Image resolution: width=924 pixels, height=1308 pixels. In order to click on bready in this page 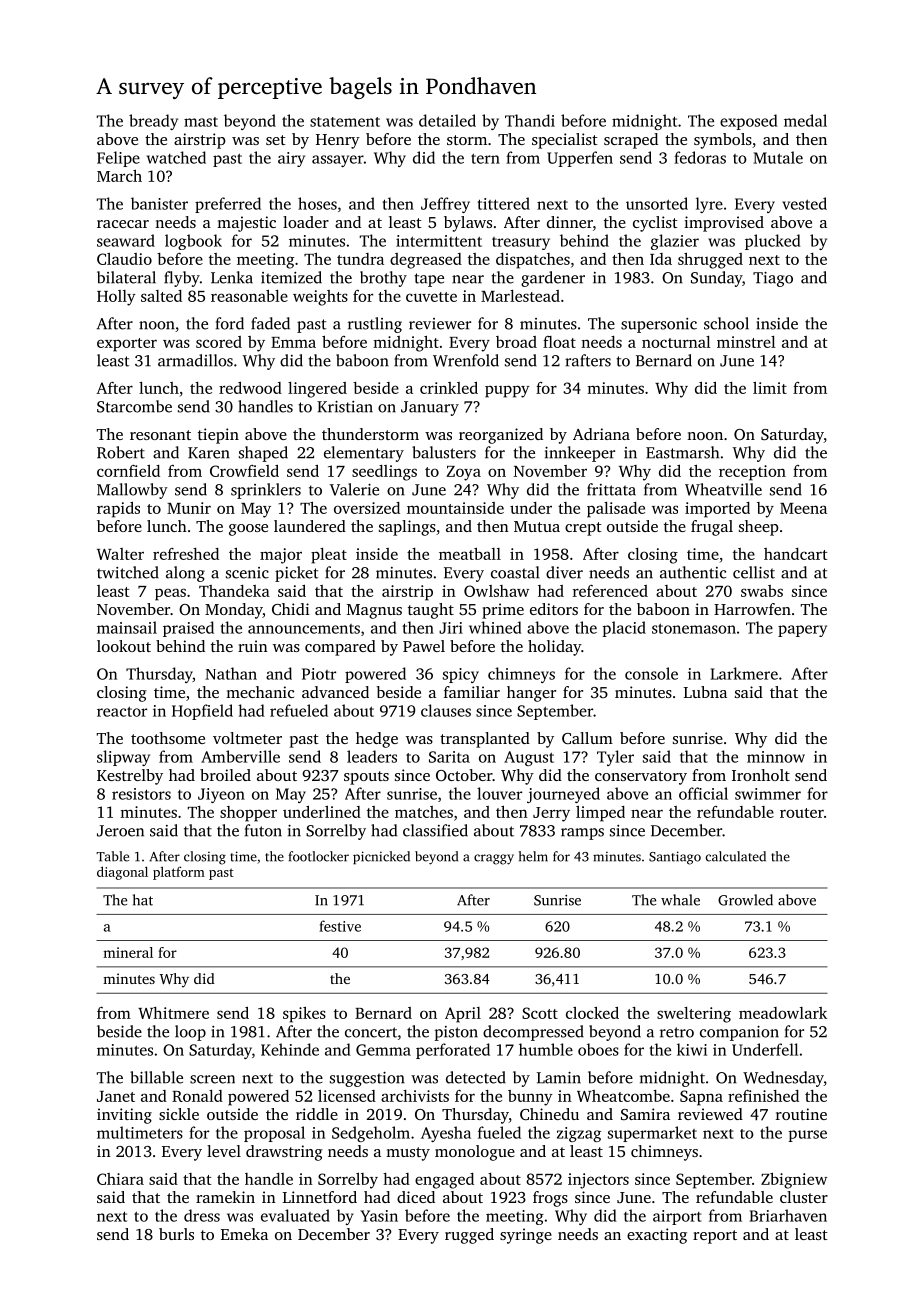, I will do `click(153, 122)`.
